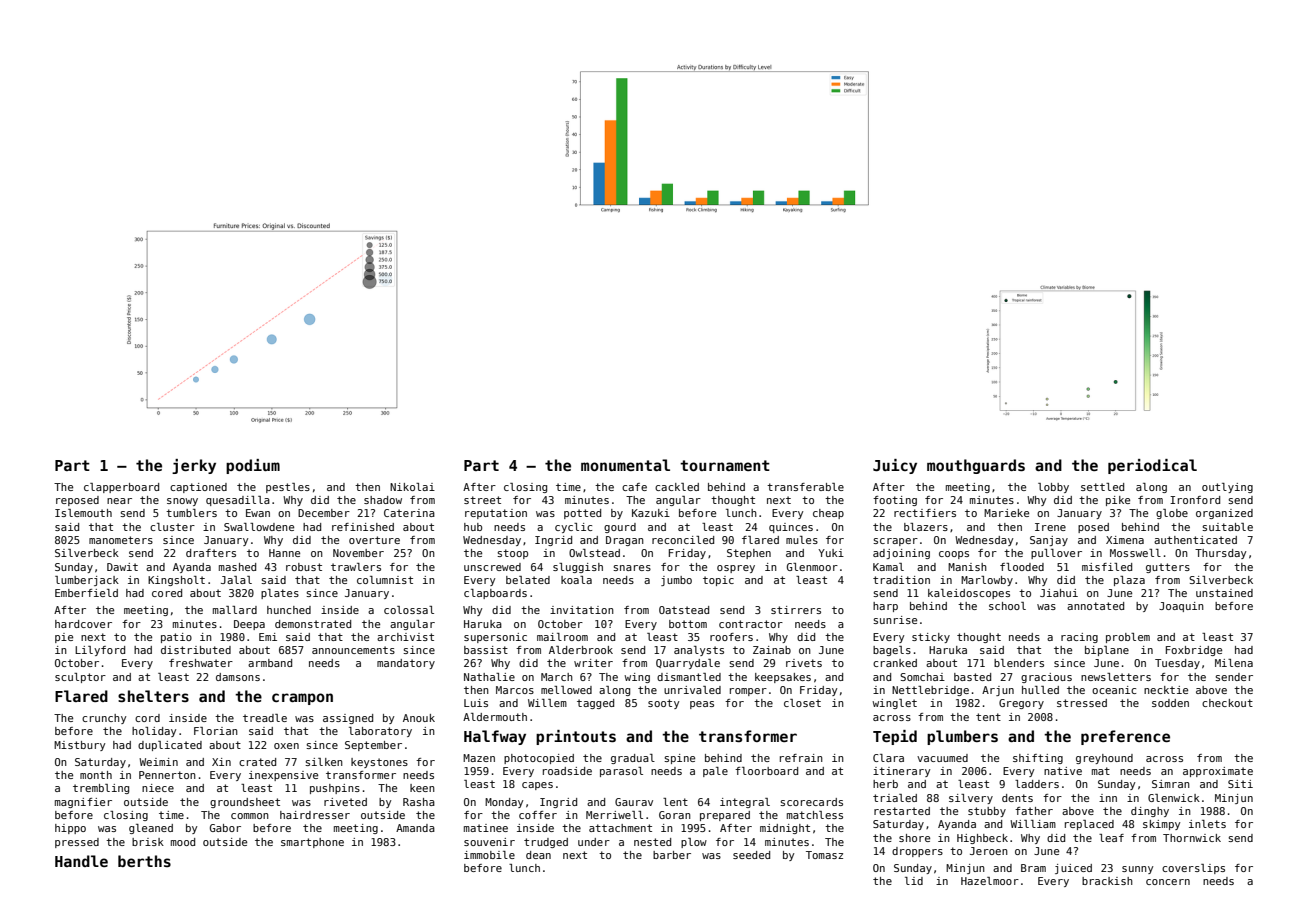 The height and width of the screenshot is (924, 1308). What do you see at coordinates (895, 798) in the screenshot?
I see `trialed` at bounding box center [895, 798].
